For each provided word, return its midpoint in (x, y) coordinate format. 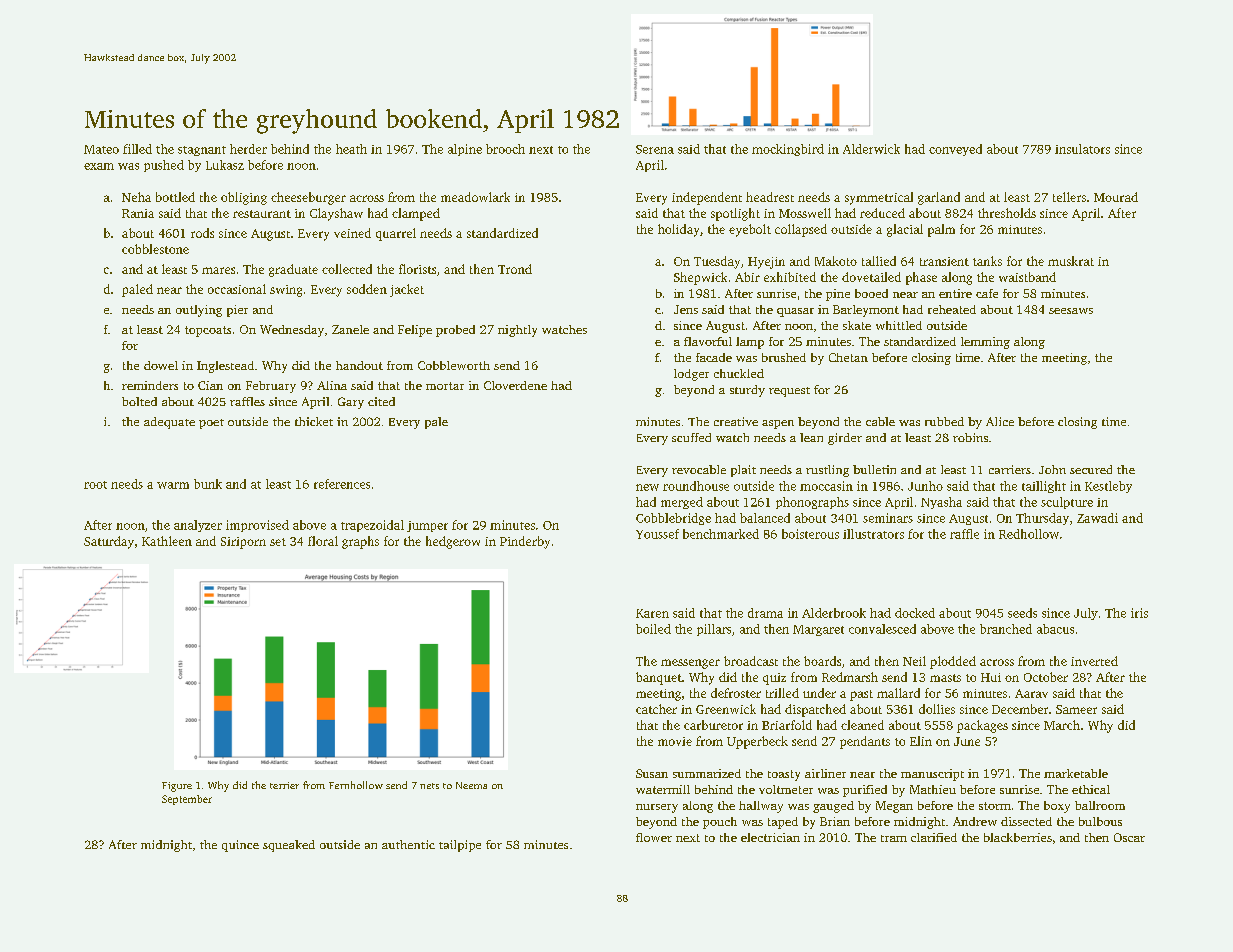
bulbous (1100, 821)
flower (654, 837)
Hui (991, 677)
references (342, 484)
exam (99, 166)
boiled (653, 629)
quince (240, 846)
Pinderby (525, 542)
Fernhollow (356, 785)
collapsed (801, 230)
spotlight (735, 214)
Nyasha (941, 503)
